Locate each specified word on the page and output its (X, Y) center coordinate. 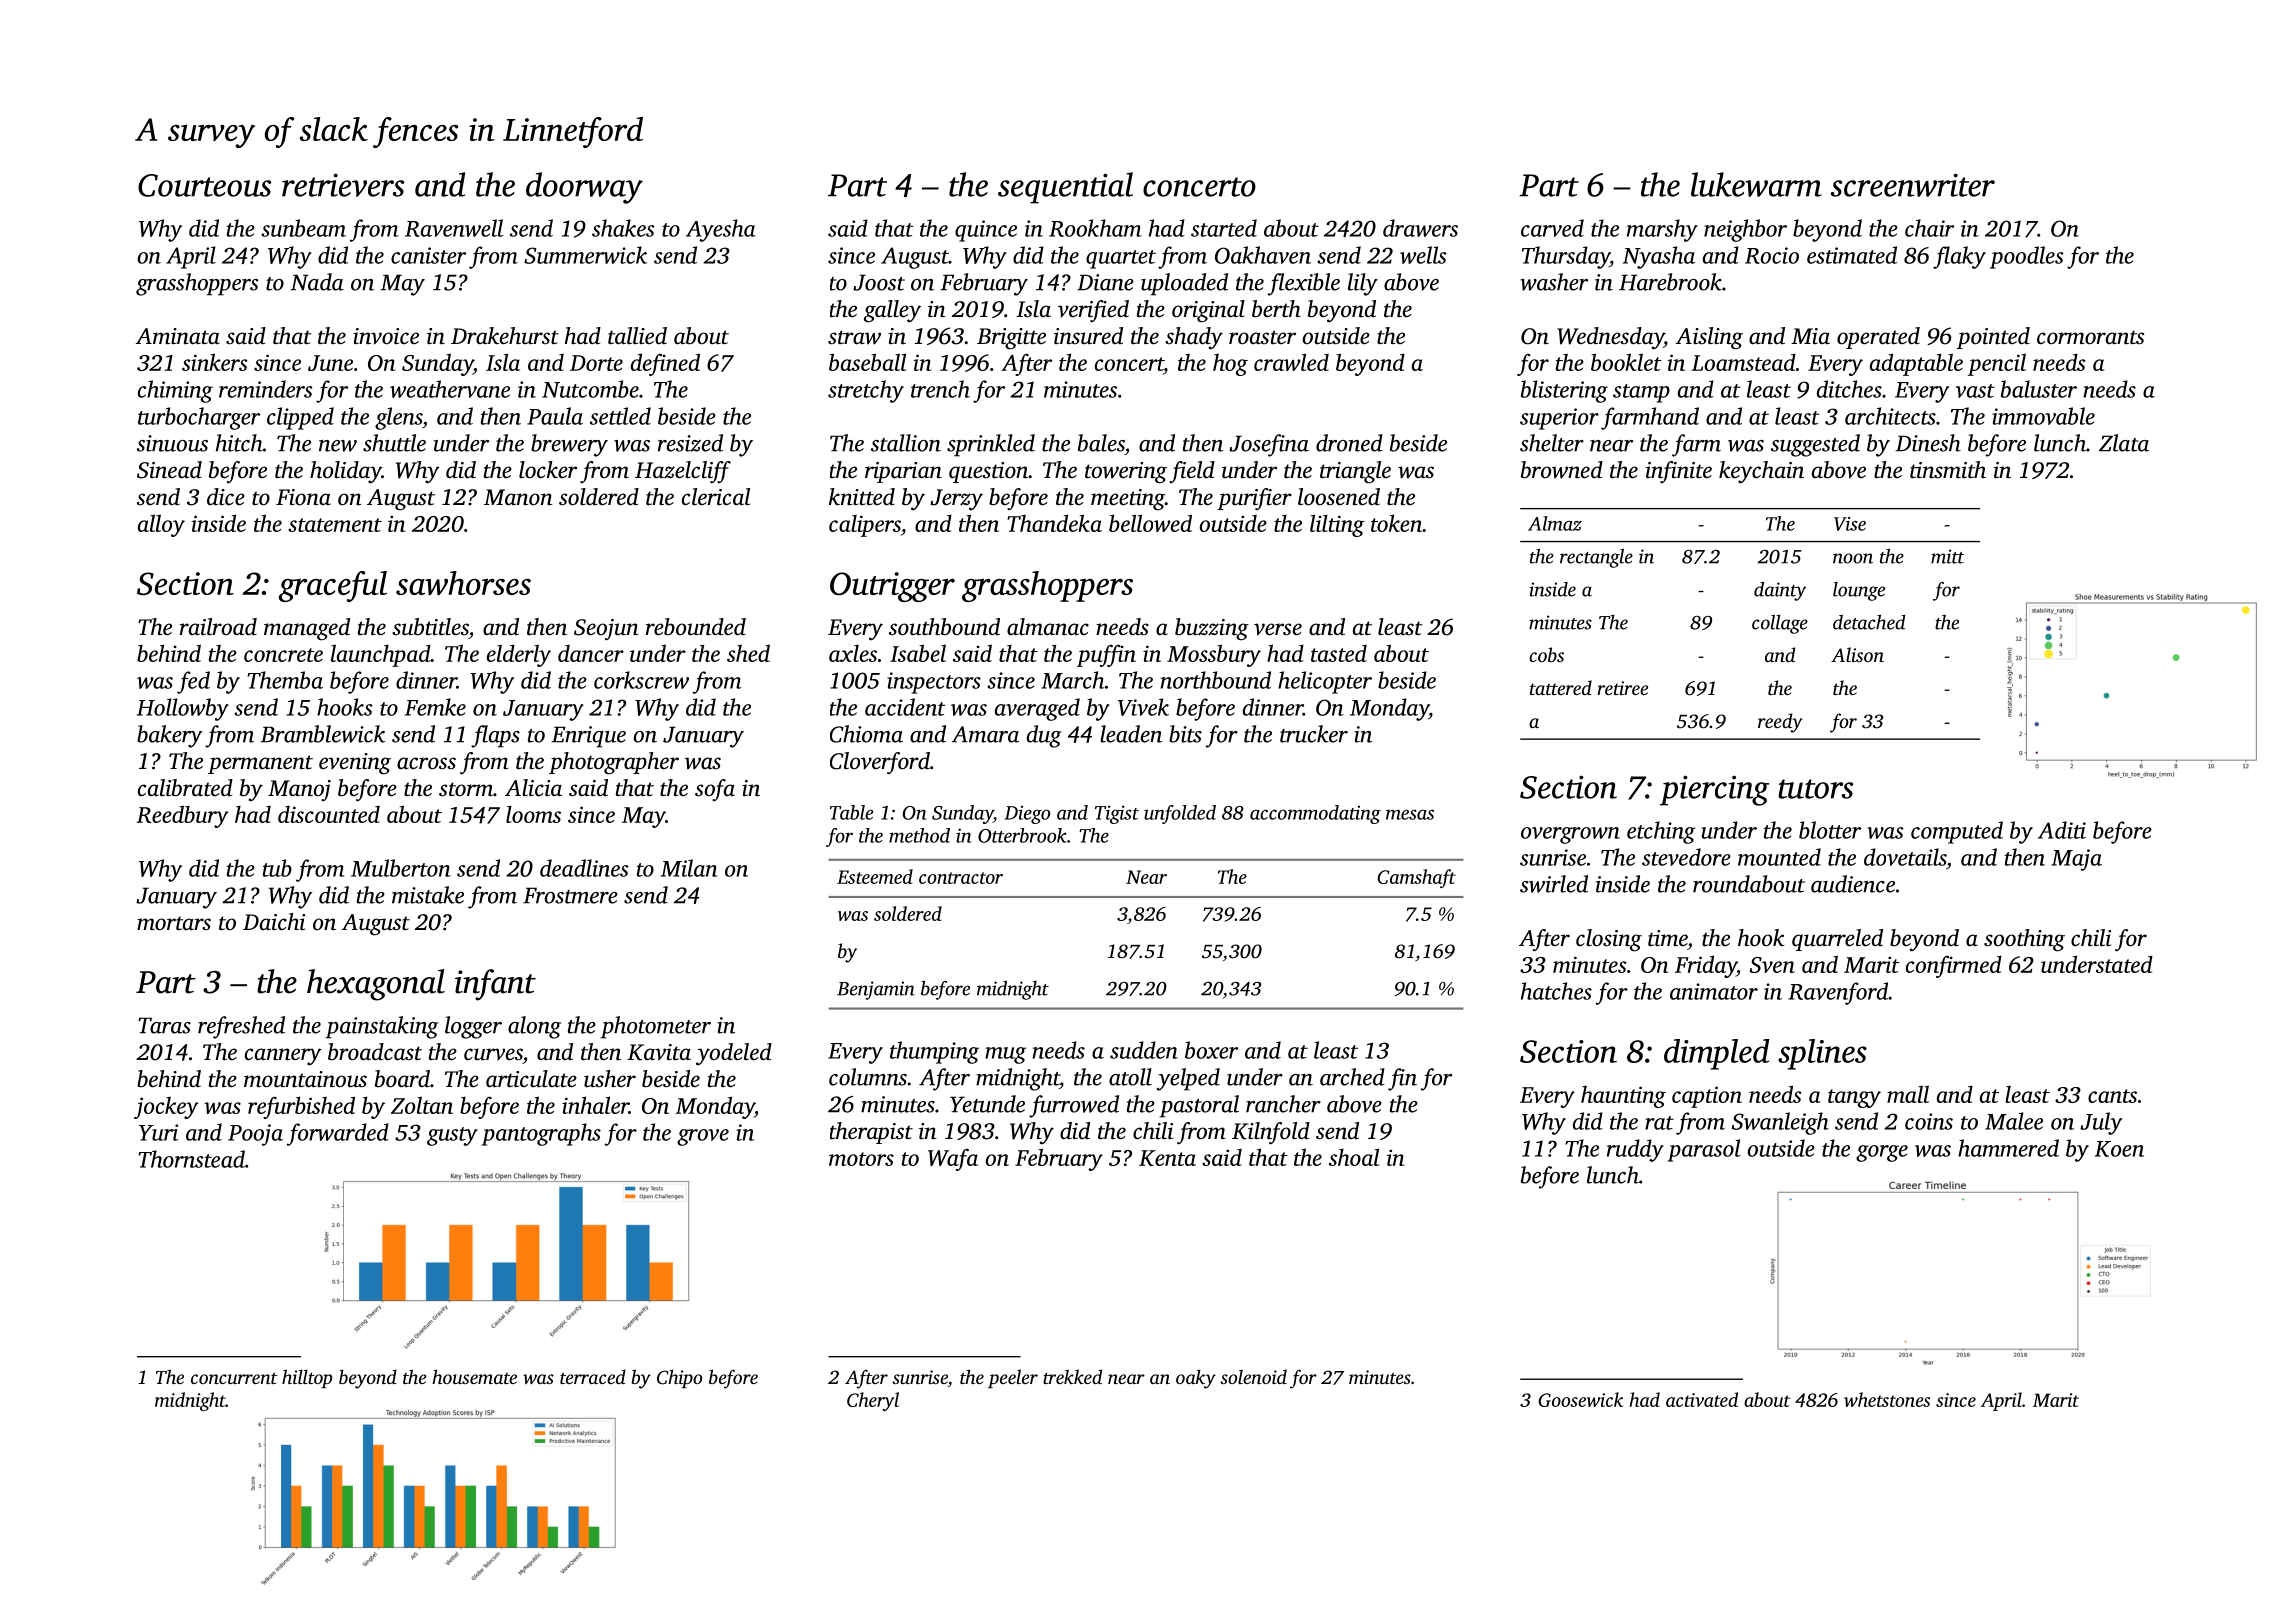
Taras (164, 1025)
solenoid (1253, 1377)
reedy (1780, 723)
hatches (1556, 991)
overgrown (1570, 835)
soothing (2024, 940)
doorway (584, 188)
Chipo (679, 1378)
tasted (1339, 653)
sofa (715, 790)
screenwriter (1913, 185)
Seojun (606, 630)
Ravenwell (454, 228)
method (919, 835)
